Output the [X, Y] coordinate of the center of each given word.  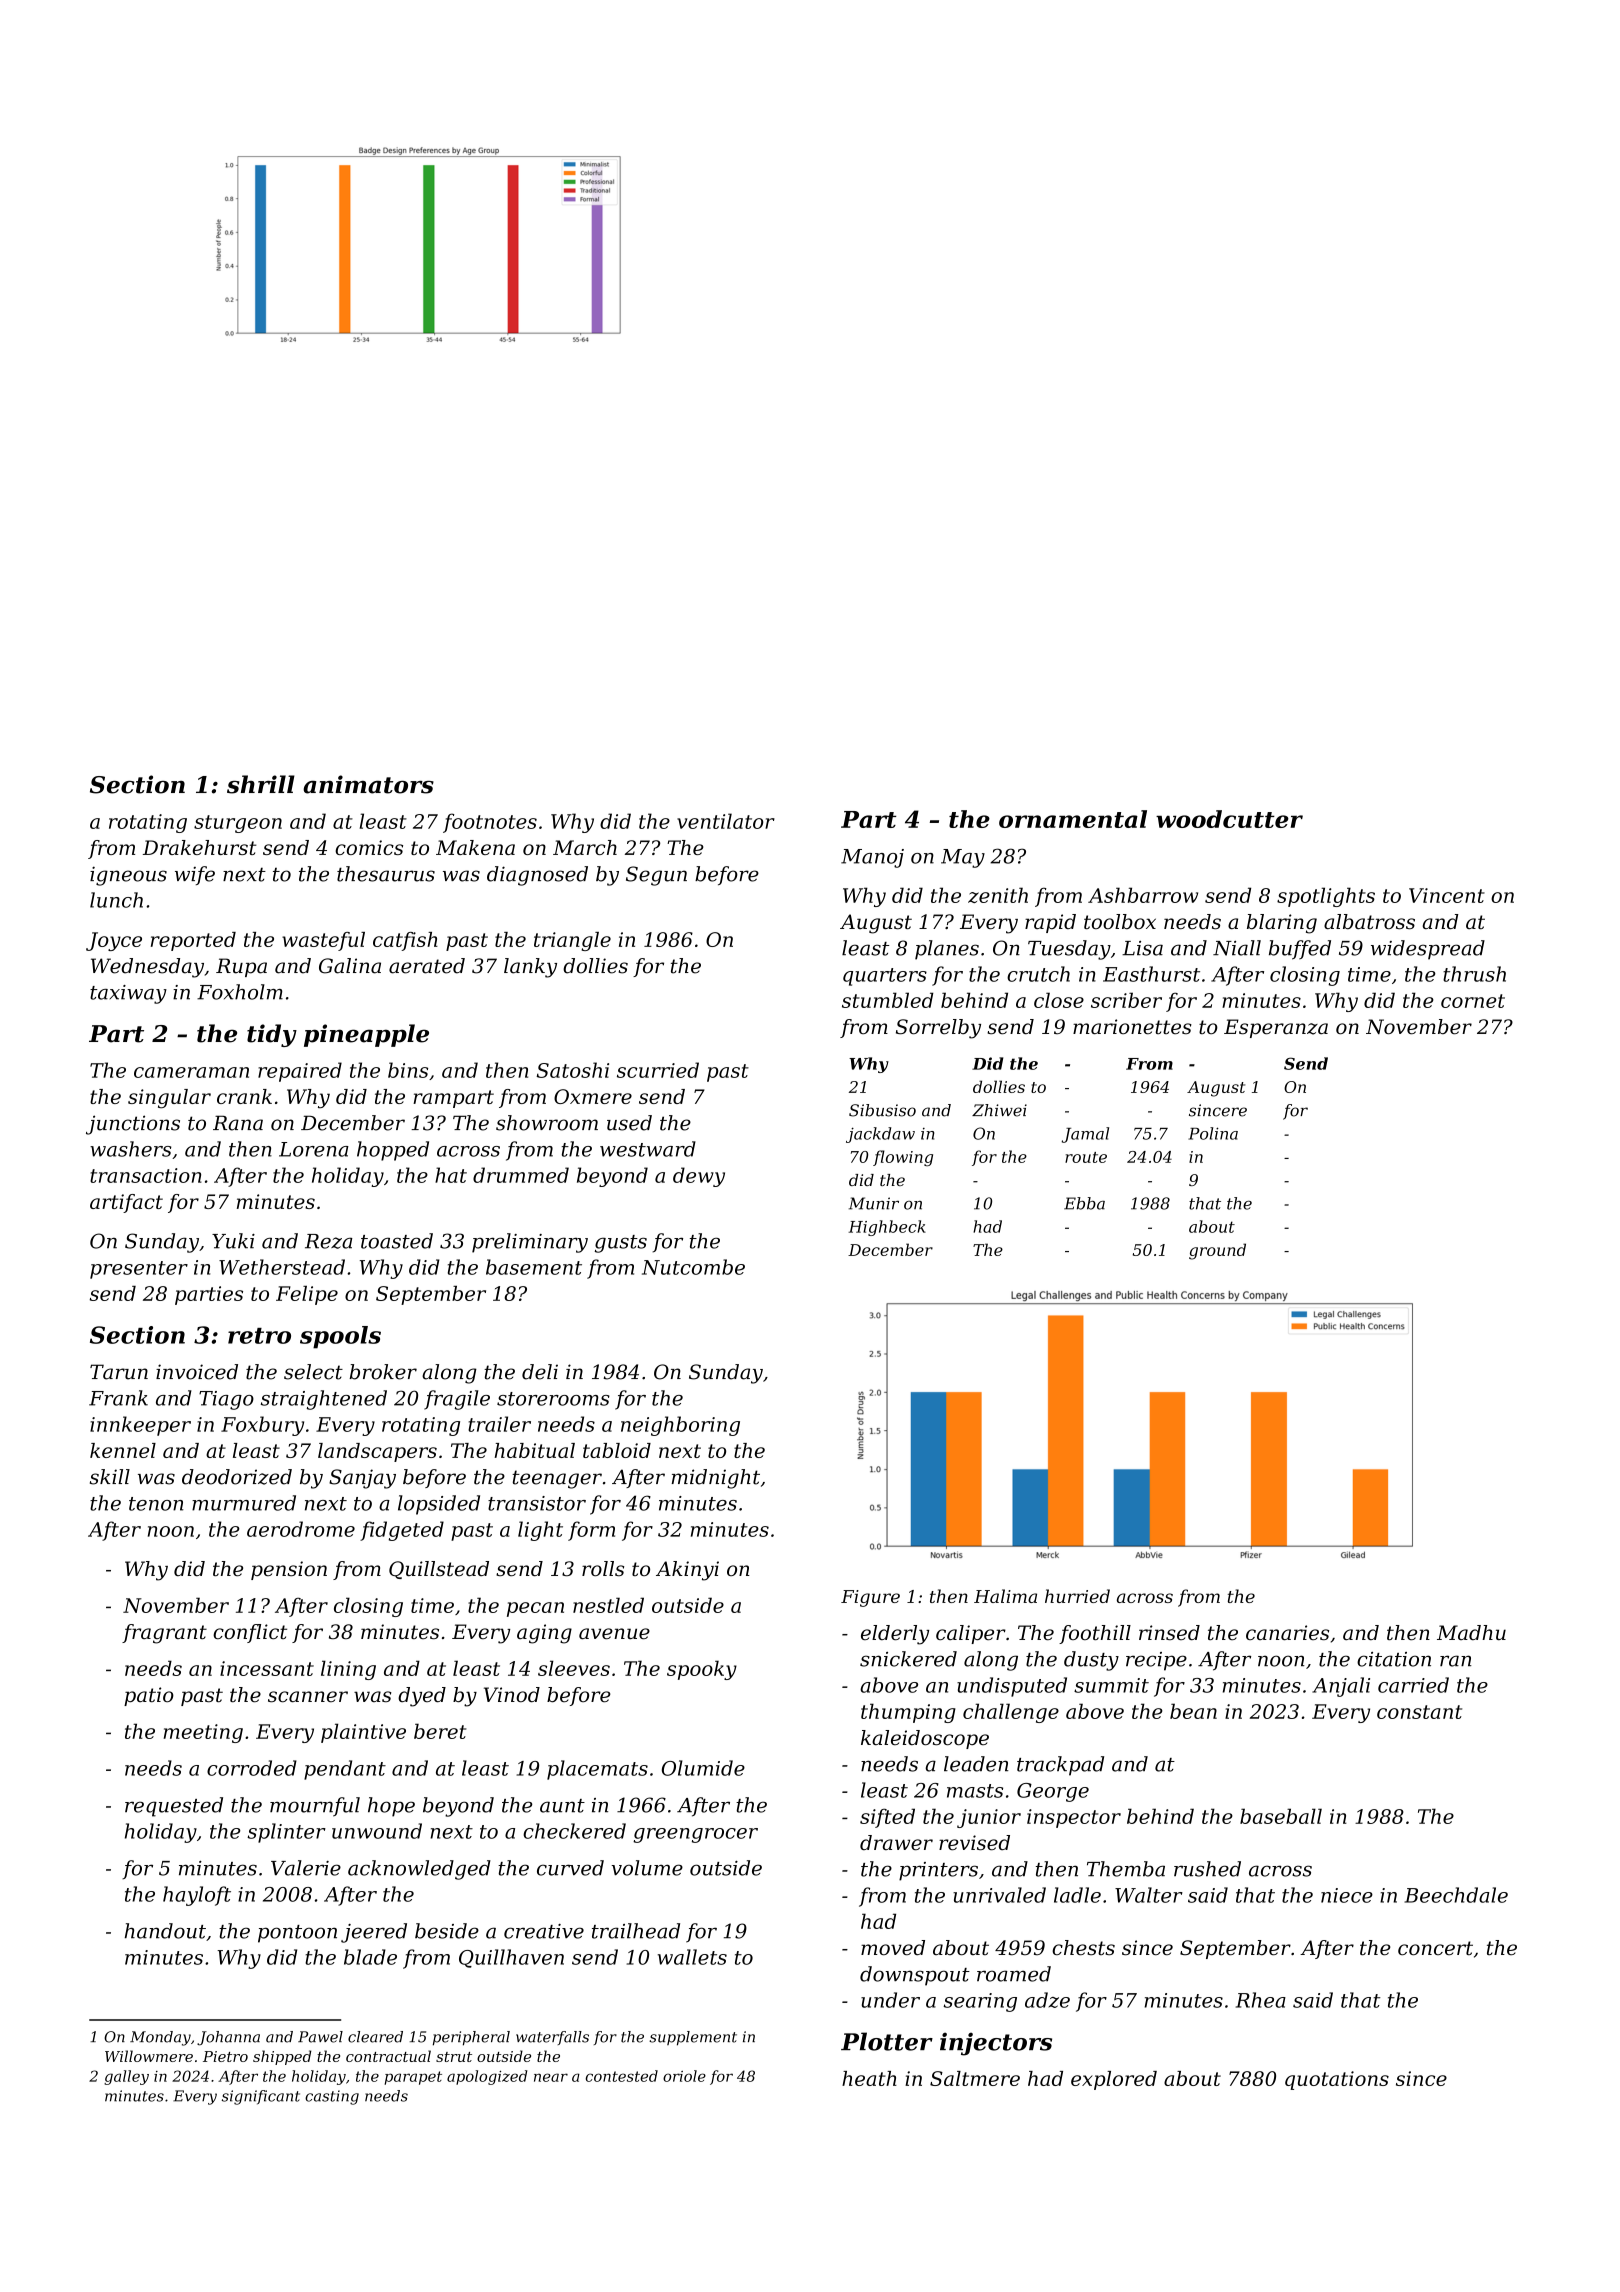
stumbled [888, 1000]
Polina [1213, 1133]
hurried [1077, 1596]
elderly [895, 1635]
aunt [562, 1806]
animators [368, 784]
